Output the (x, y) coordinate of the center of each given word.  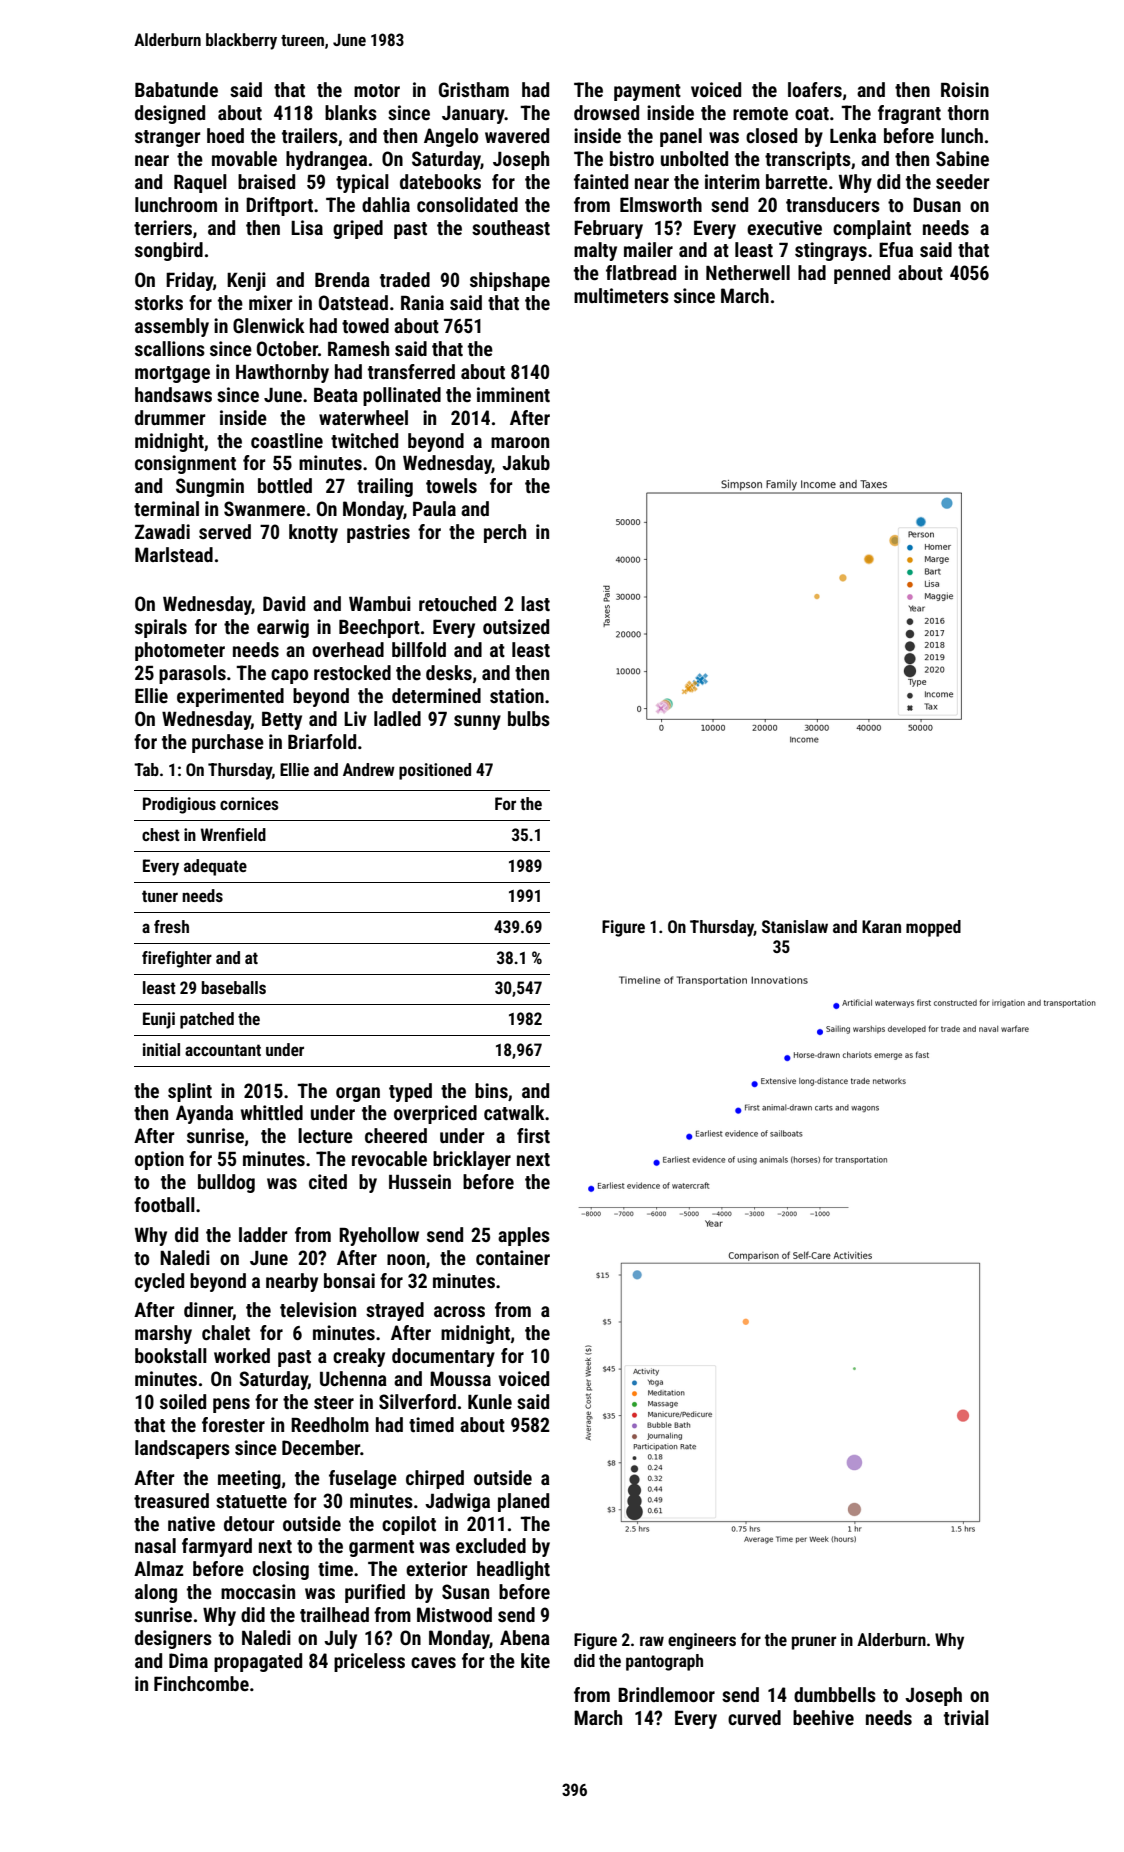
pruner (814, 1643)
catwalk (514, 1112)
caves (433, 1662)
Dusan (937, 204)
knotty (313, 533)
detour (249, 1523)
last (535, 603)
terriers (163, 227)
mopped (933, 928)
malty (595, 251)
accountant (223, 1050)
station (517, 695)
